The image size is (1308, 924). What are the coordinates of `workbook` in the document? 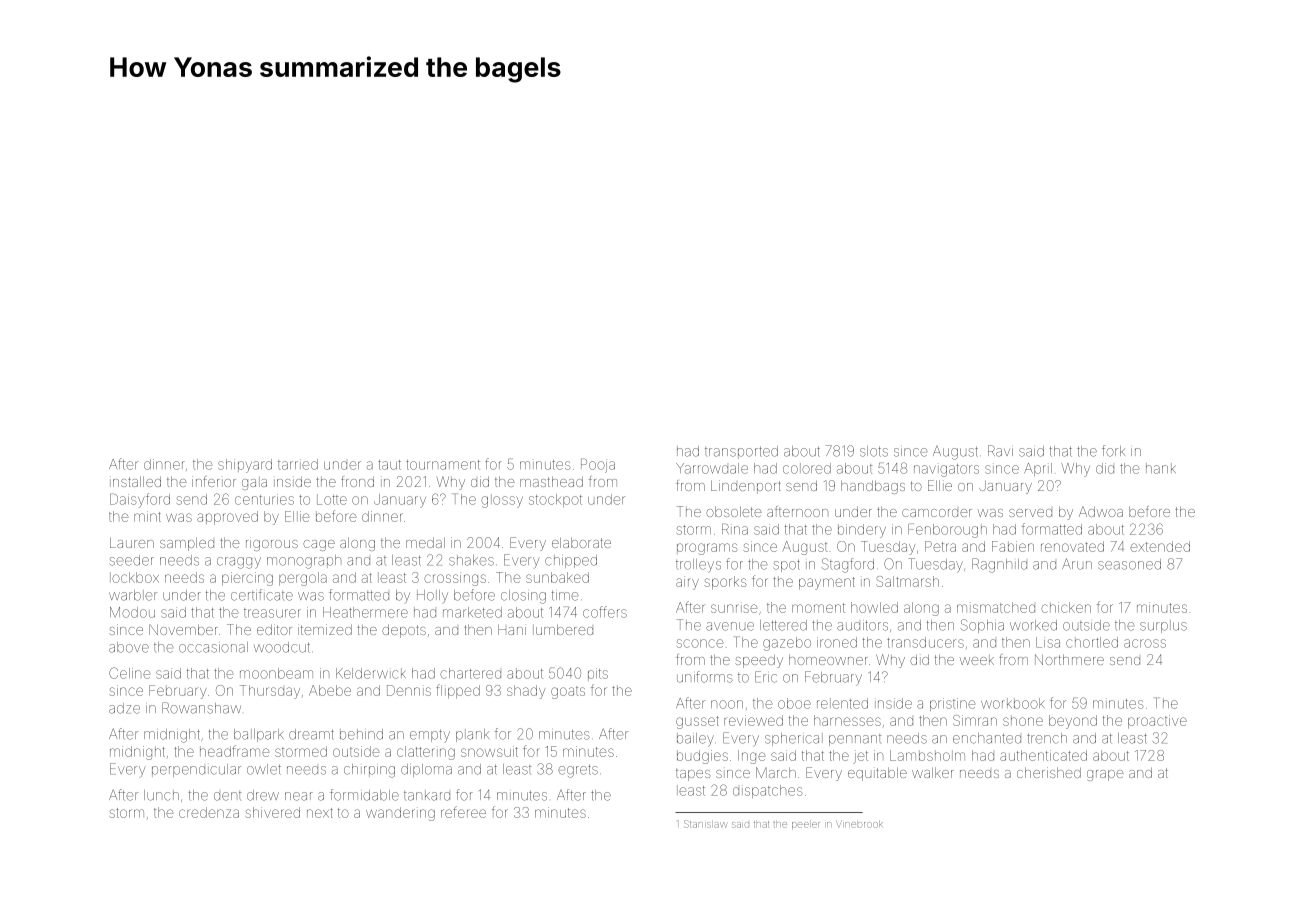 It's located at (1012, 703).
